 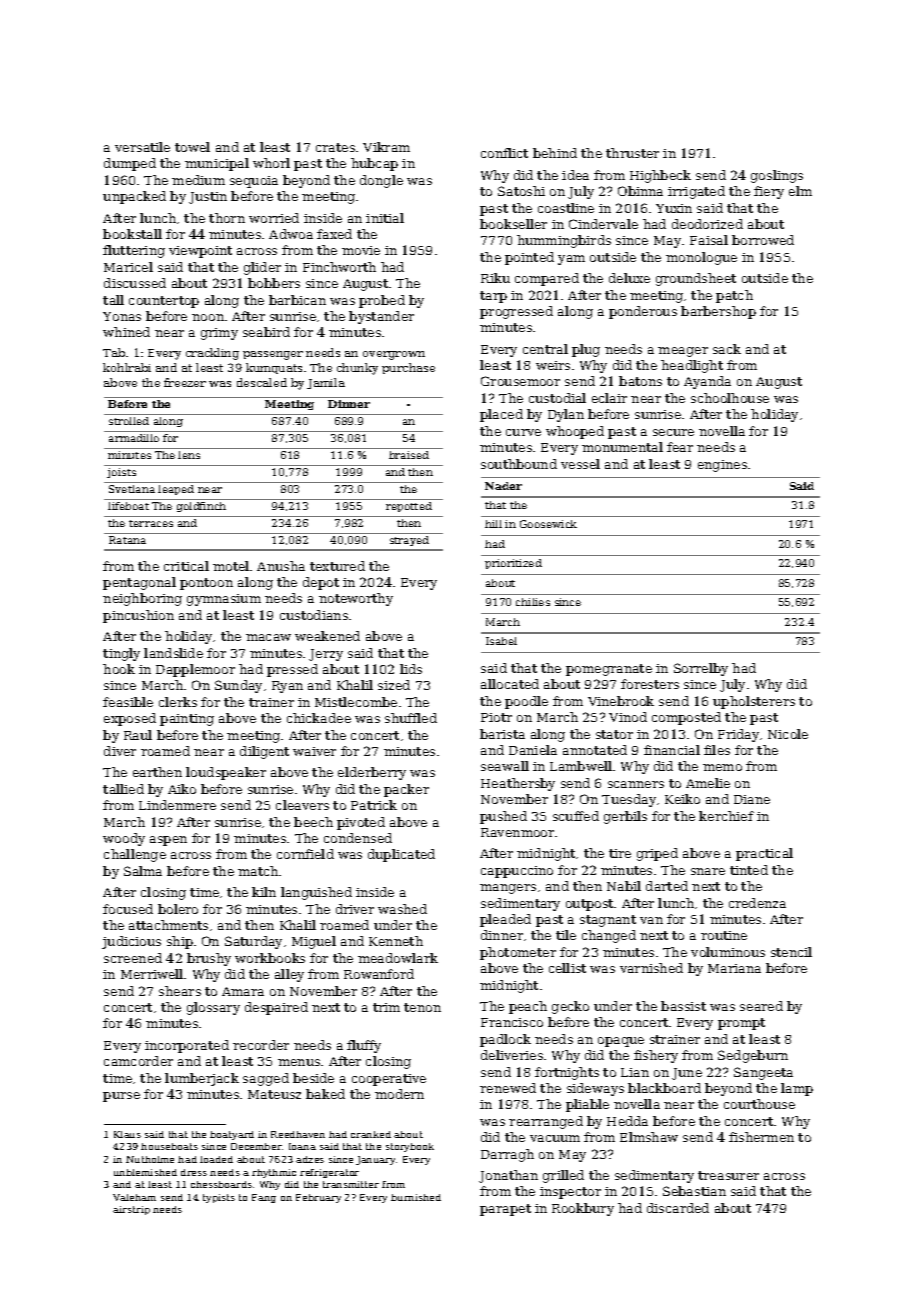 I want to click on courthouse, so click(x=759, y=1104).
